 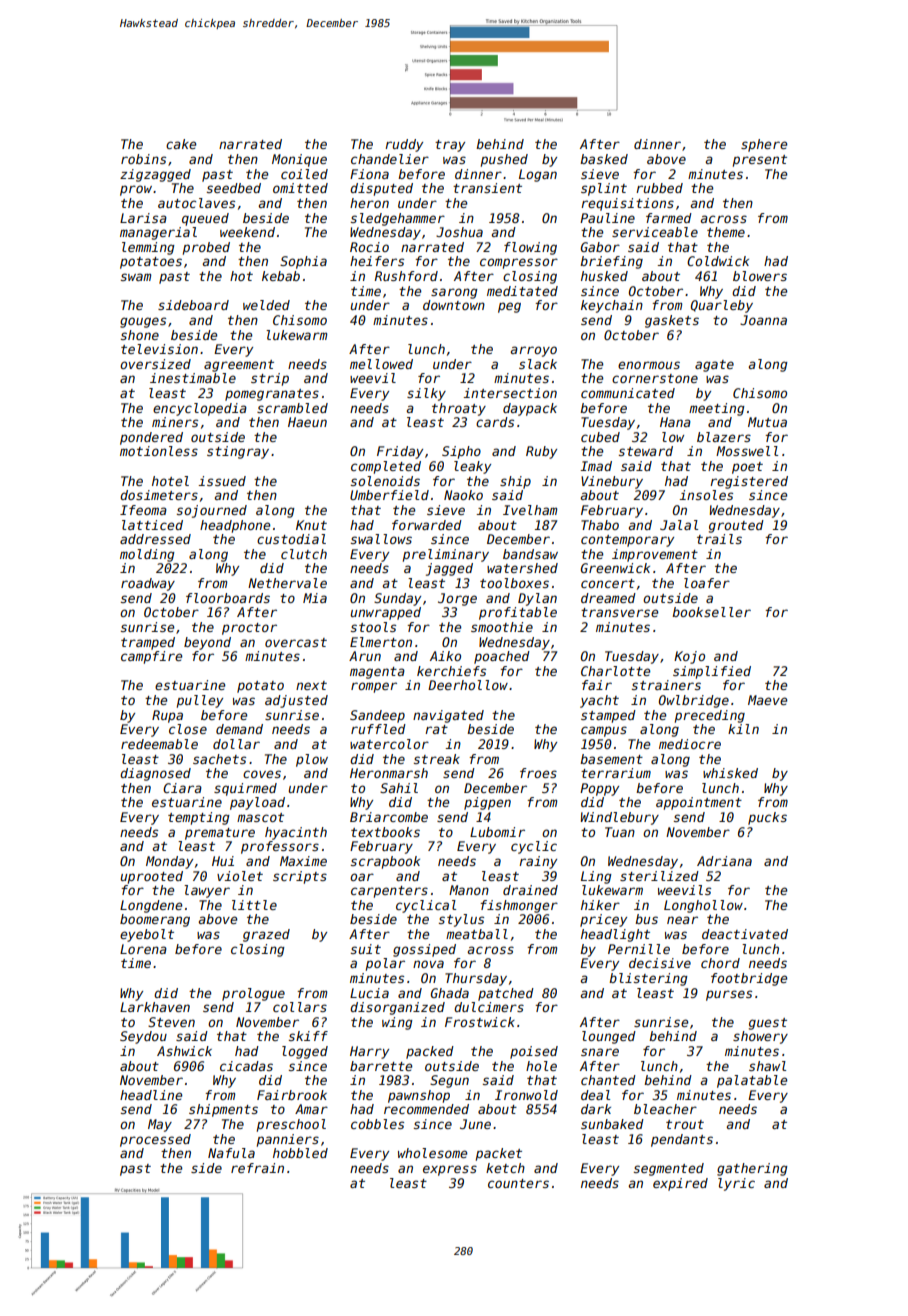 What do you see at coordinates (300, 1153) in the page?
I see `hobbled` at bounding box center [300, 1153].
